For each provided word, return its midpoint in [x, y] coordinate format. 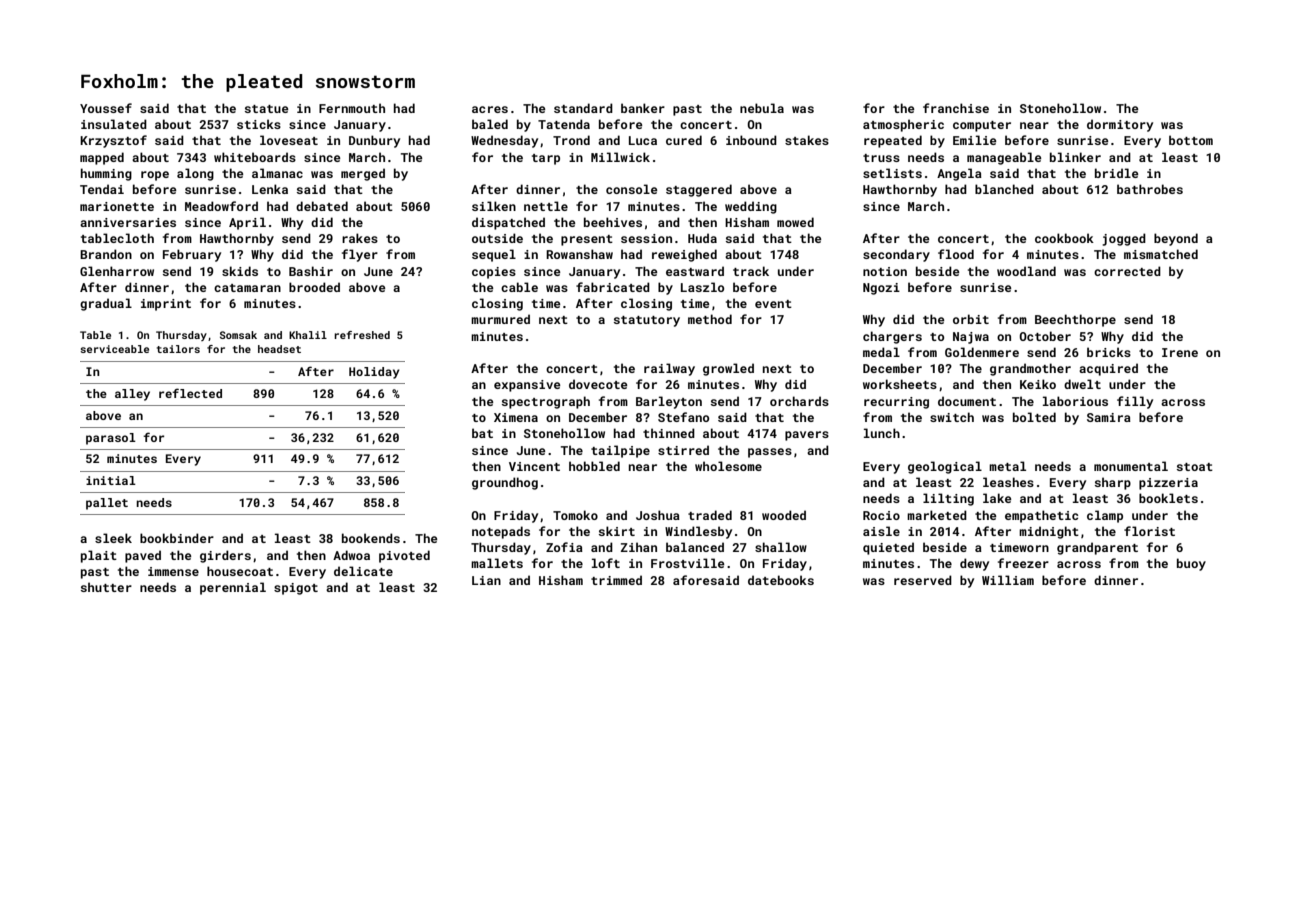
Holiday [374, 373]
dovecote [598, 384]
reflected [190, 393]
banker [643, 108]
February [192, 255]
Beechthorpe [1075, 320]
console [632, 189]
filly [1135, 402]
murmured [500, 319]
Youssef [106, 108]
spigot [296, 589]
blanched [1004, 189]
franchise [956, 108]
